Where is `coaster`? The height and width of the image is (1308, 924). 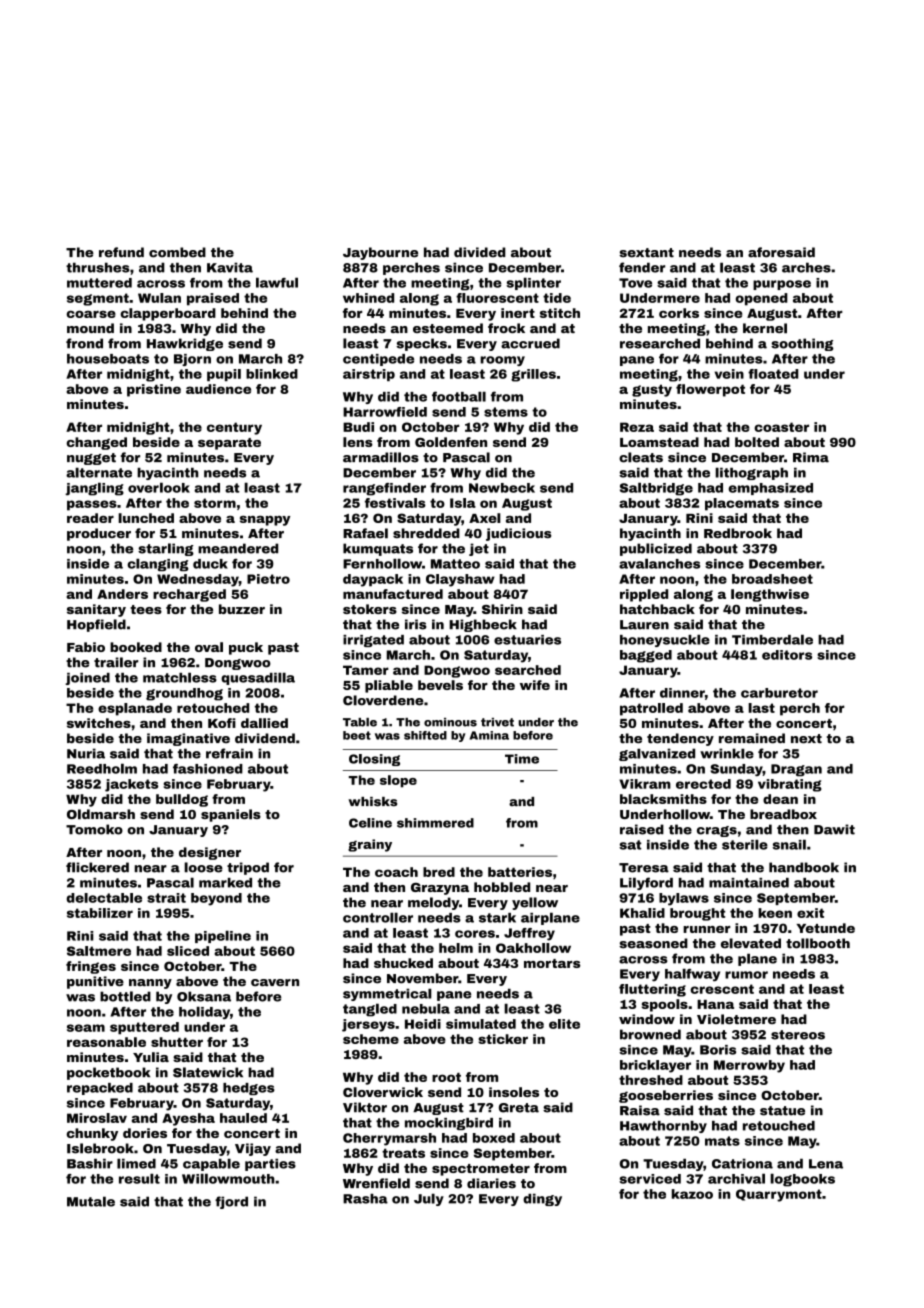
coaster is located at coordinates (781, 427).
